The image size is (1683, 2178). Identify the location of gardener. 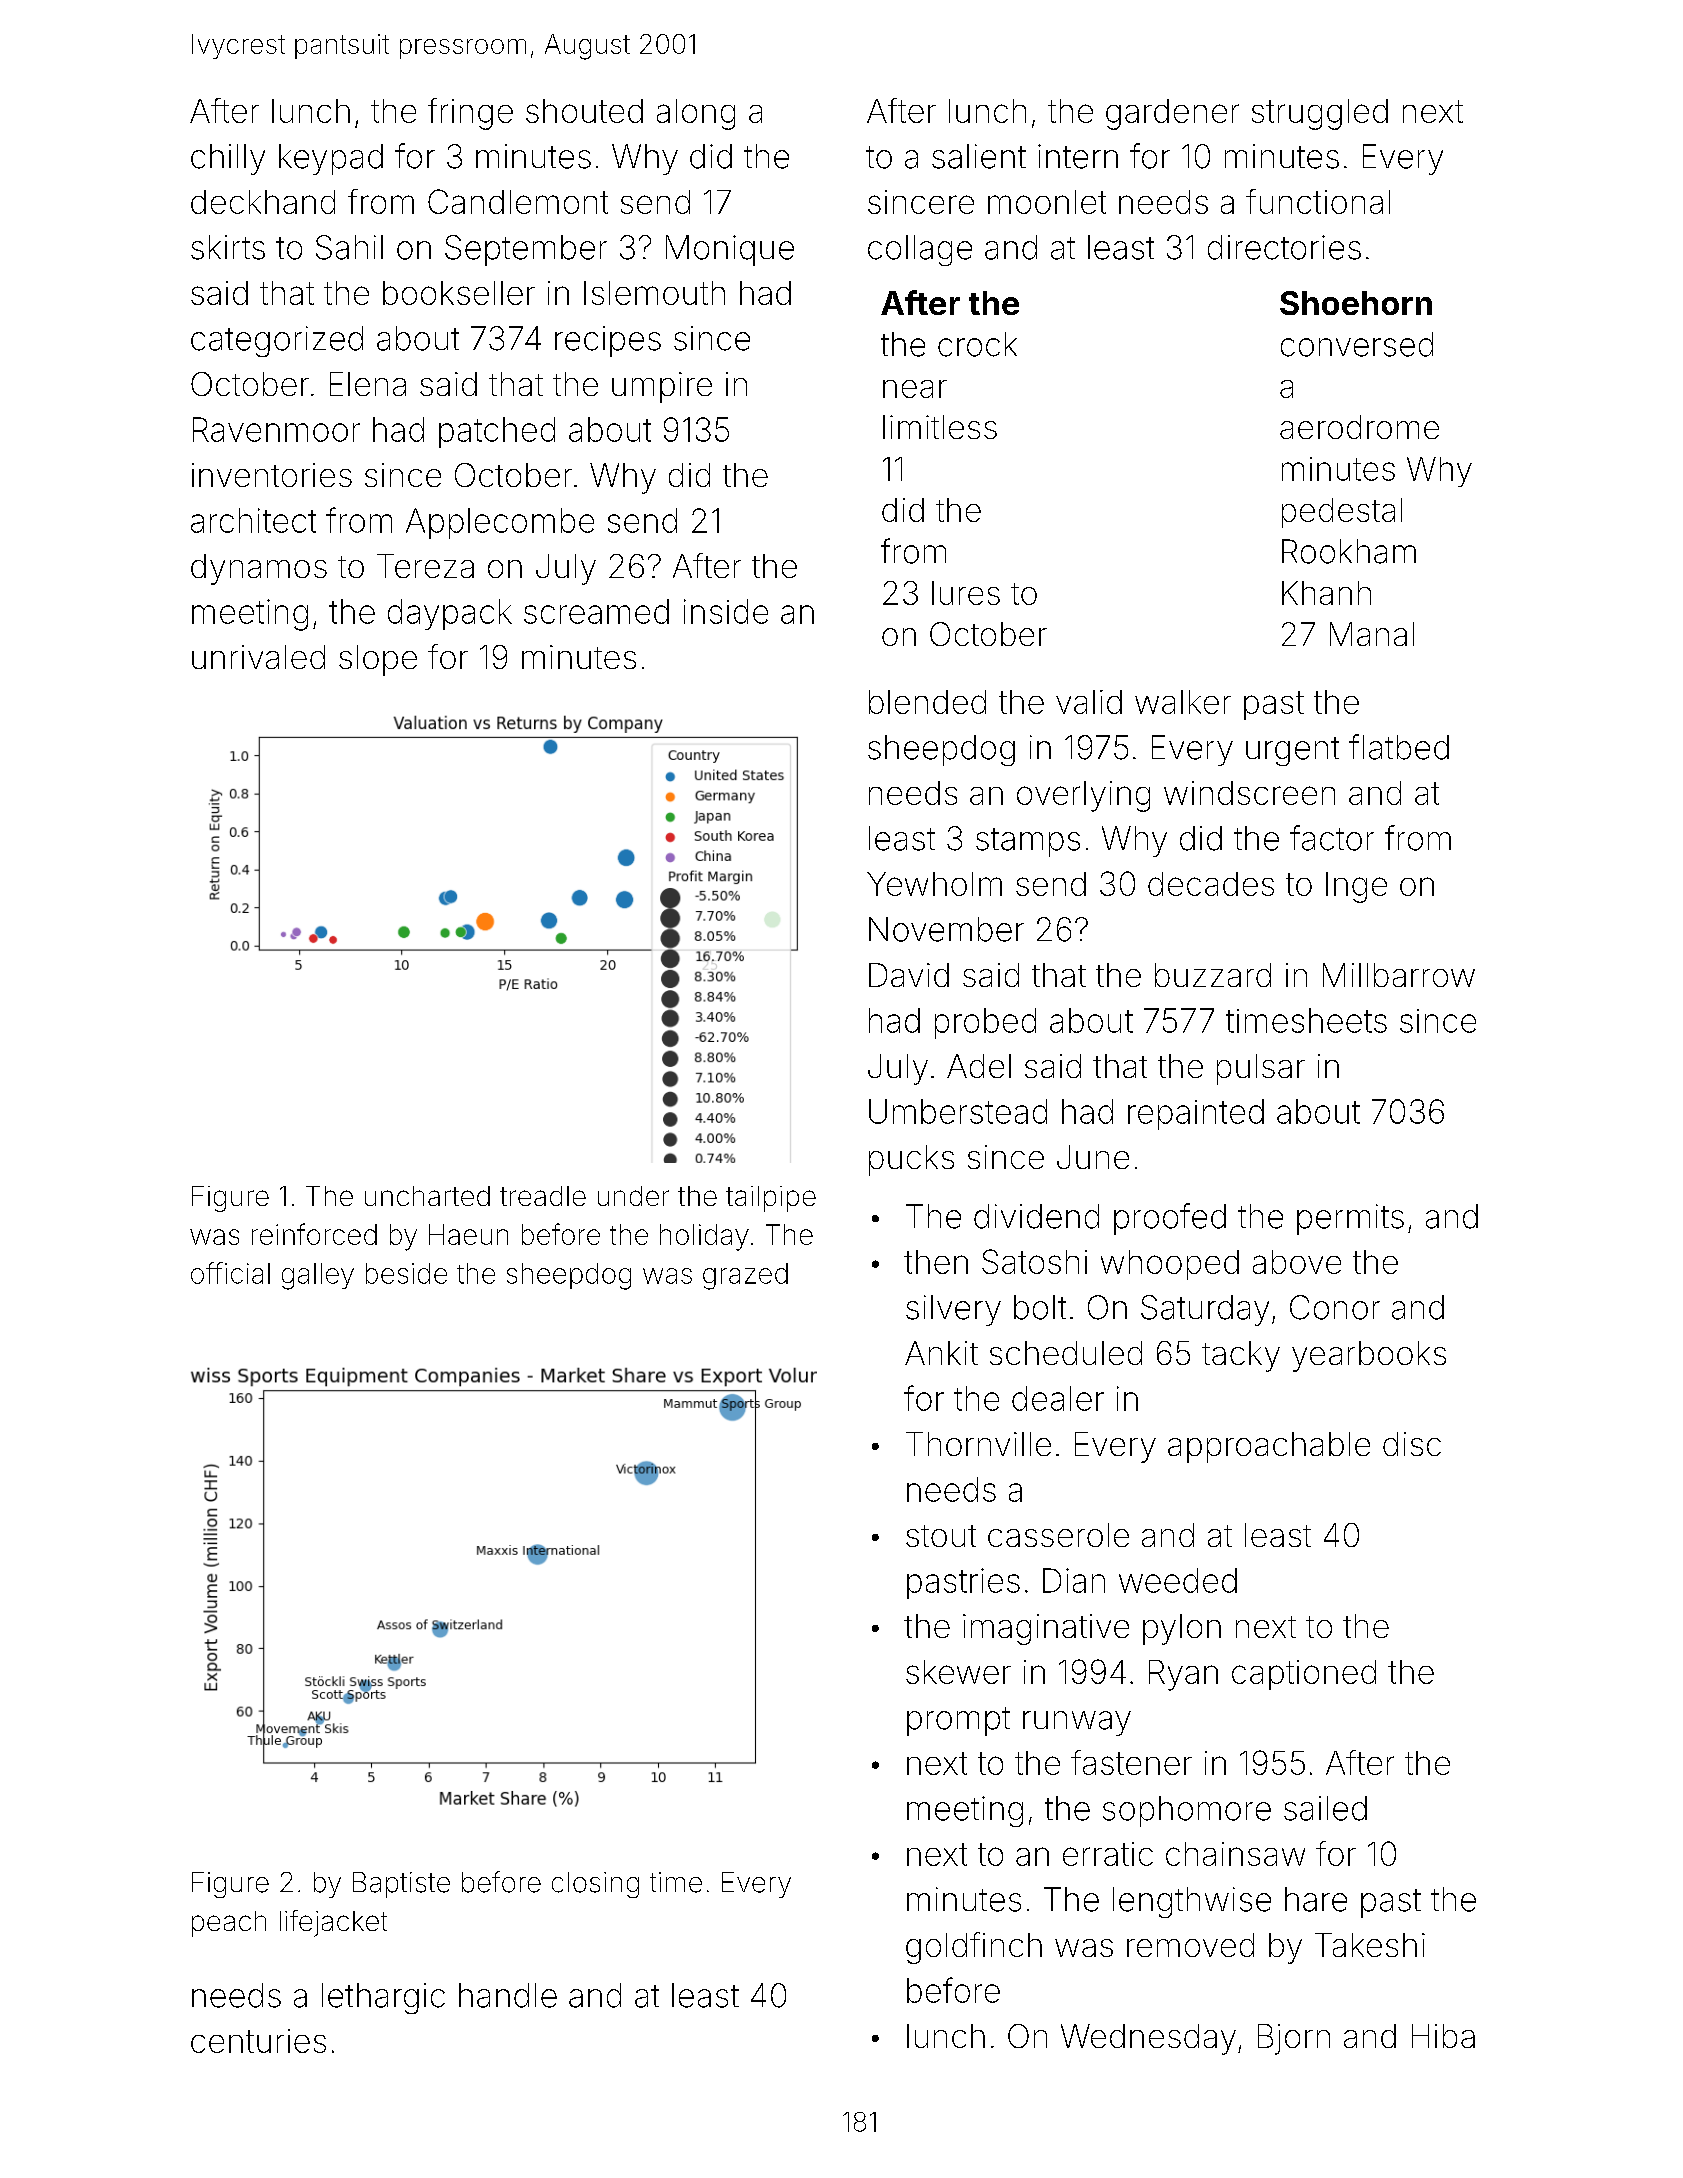
(1172, 114).
